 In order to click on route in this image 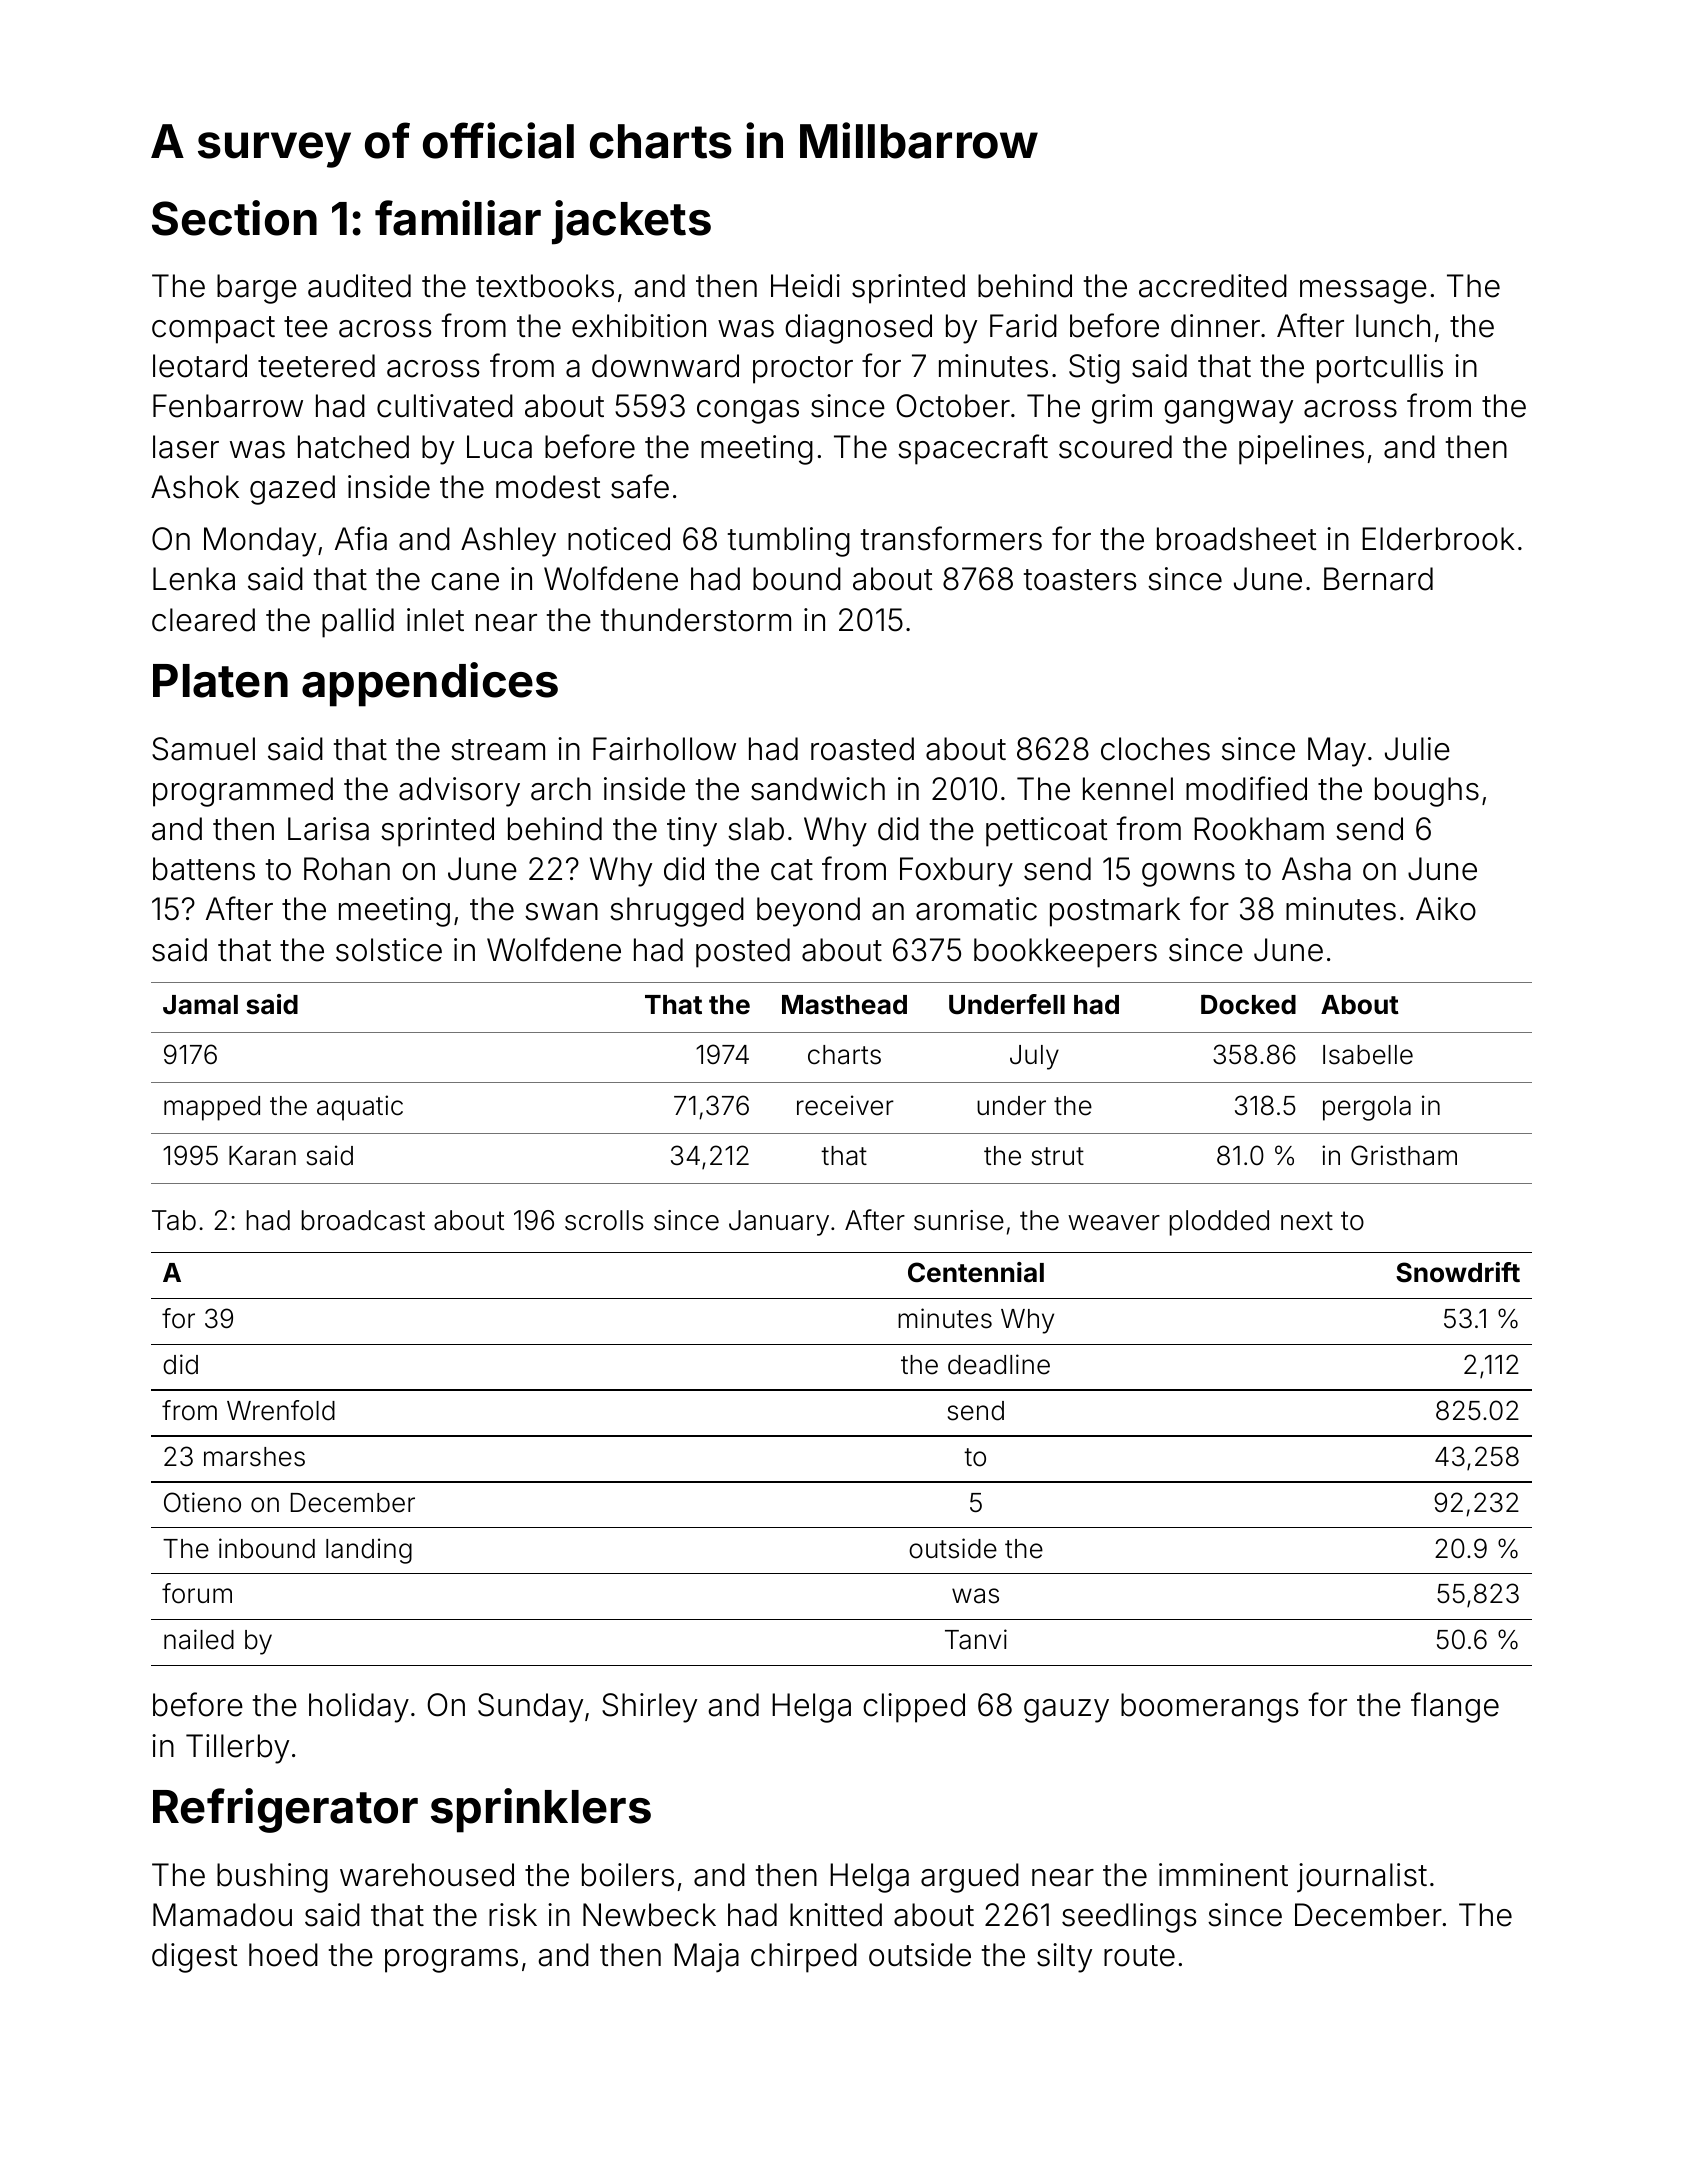, I will do `click(1139, 1956)`.
